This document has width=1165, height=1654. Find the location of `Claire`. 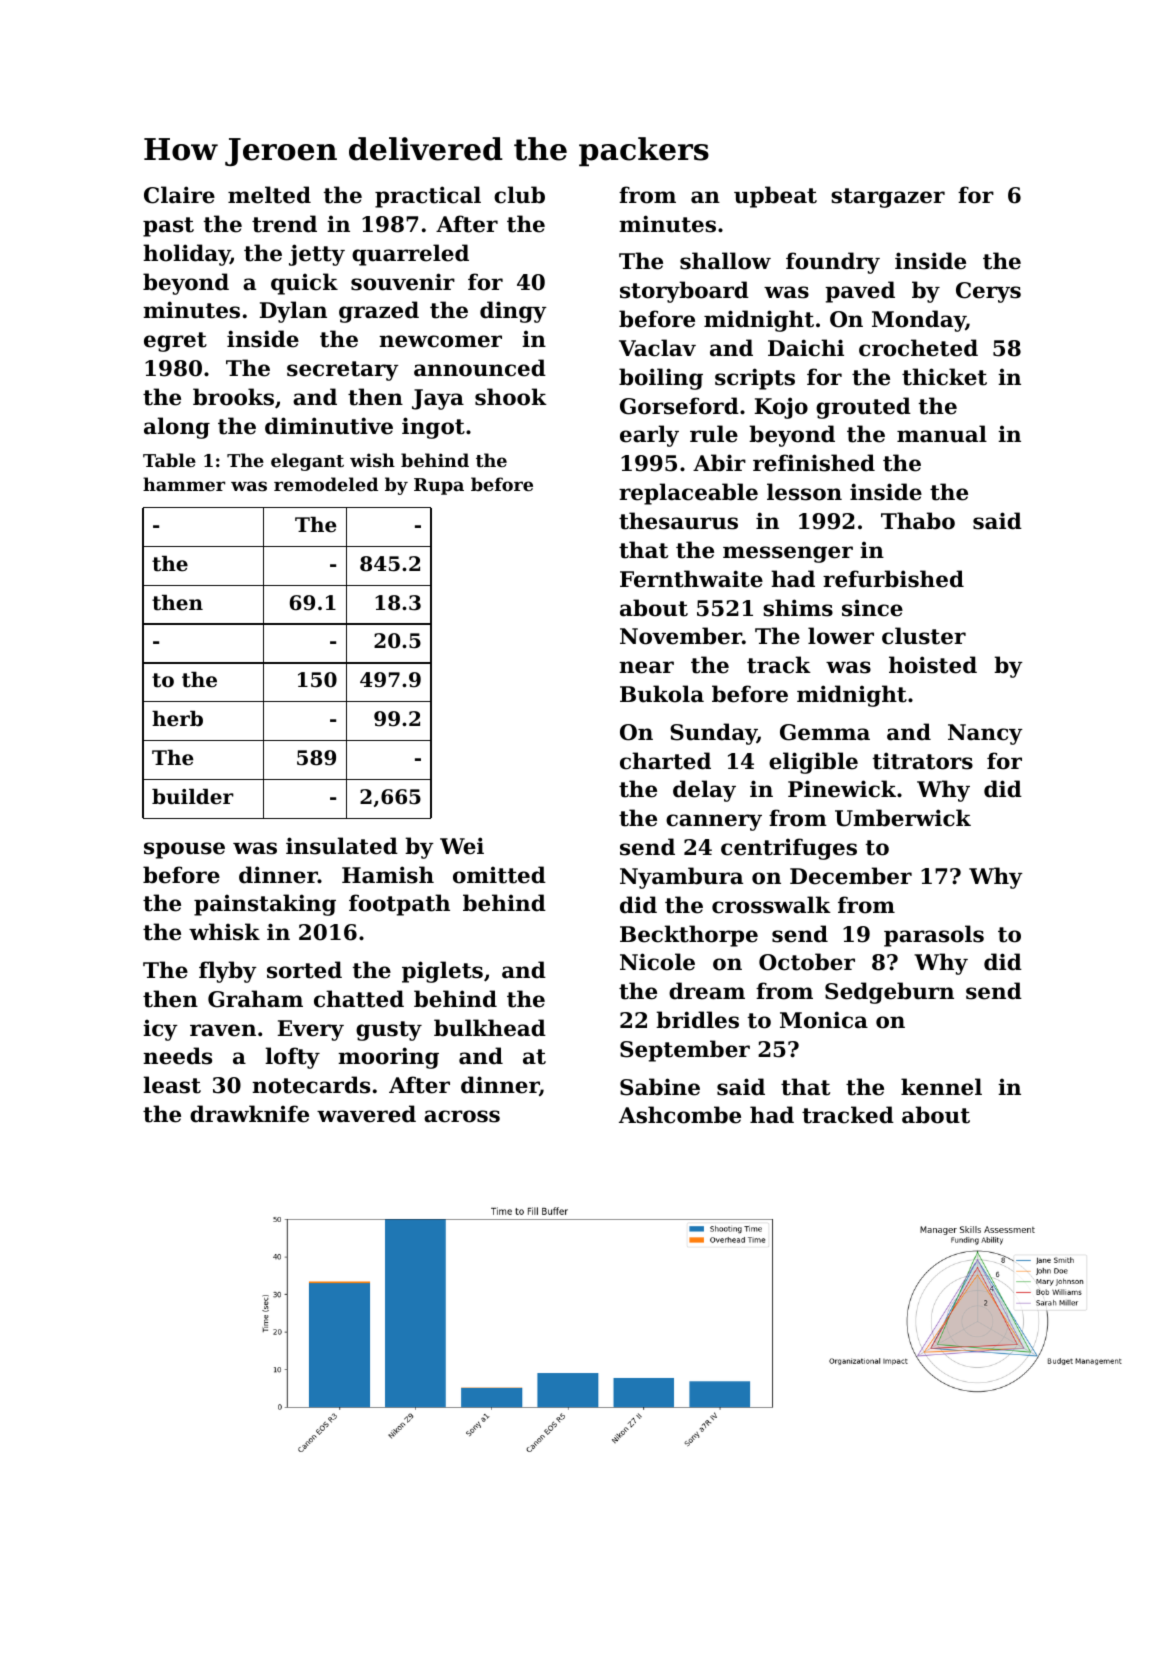

Claire is located at coordinates (179, 195).
